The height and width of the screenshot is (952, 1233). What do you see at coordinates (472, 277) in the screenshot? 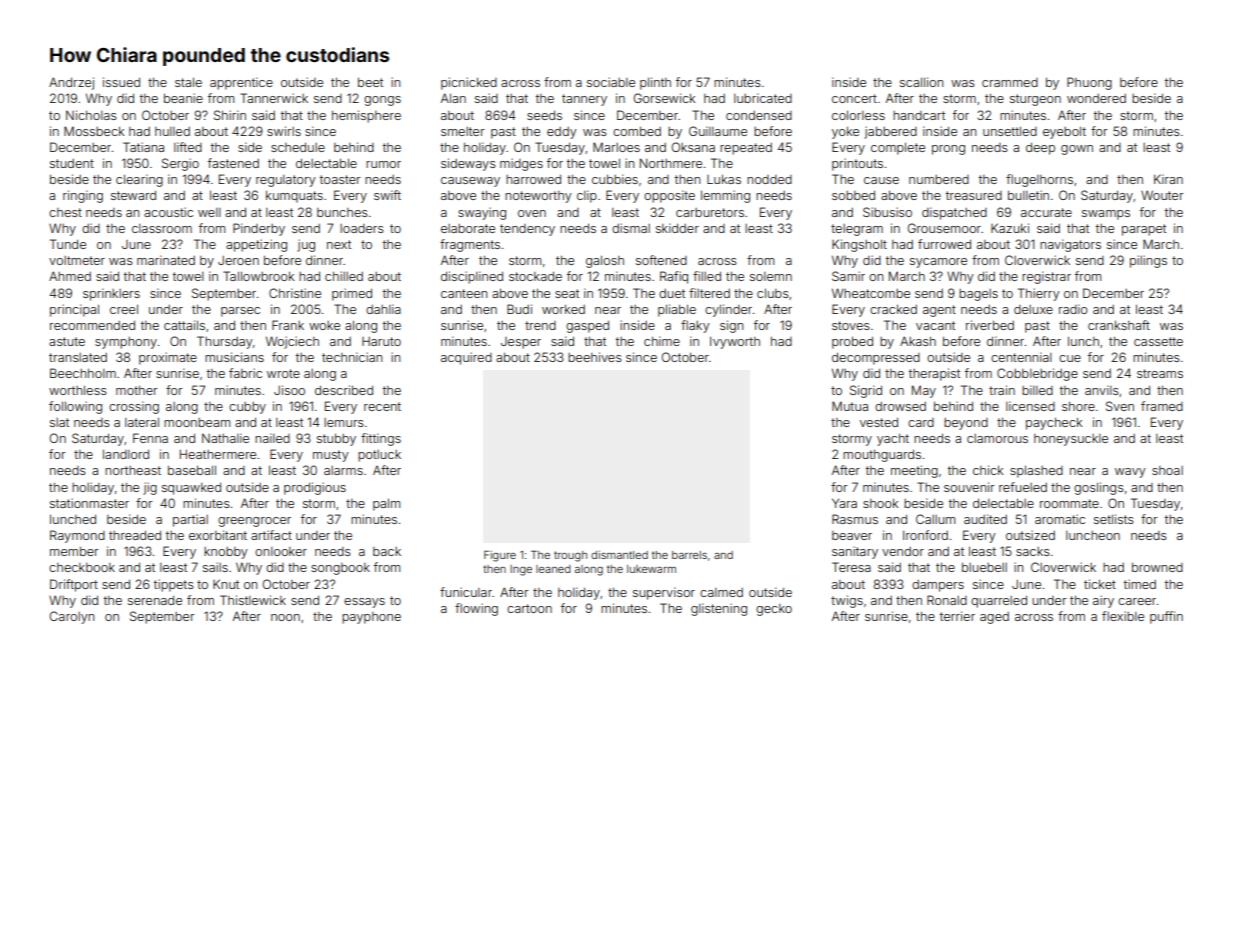
I see `disciplined` at bounding box center [472, 277].
